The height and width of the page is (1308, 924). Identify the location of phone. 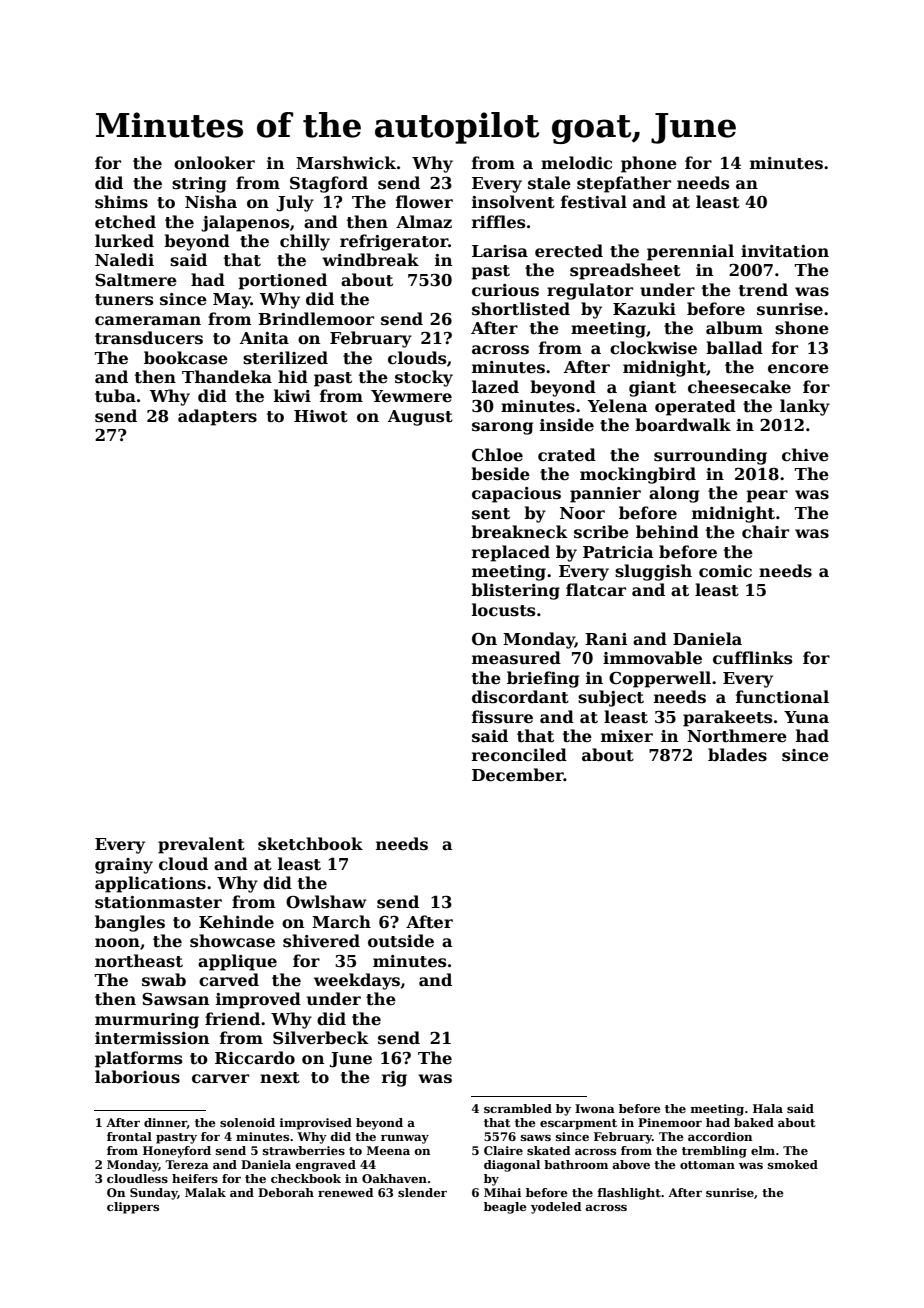
(649, 164).
